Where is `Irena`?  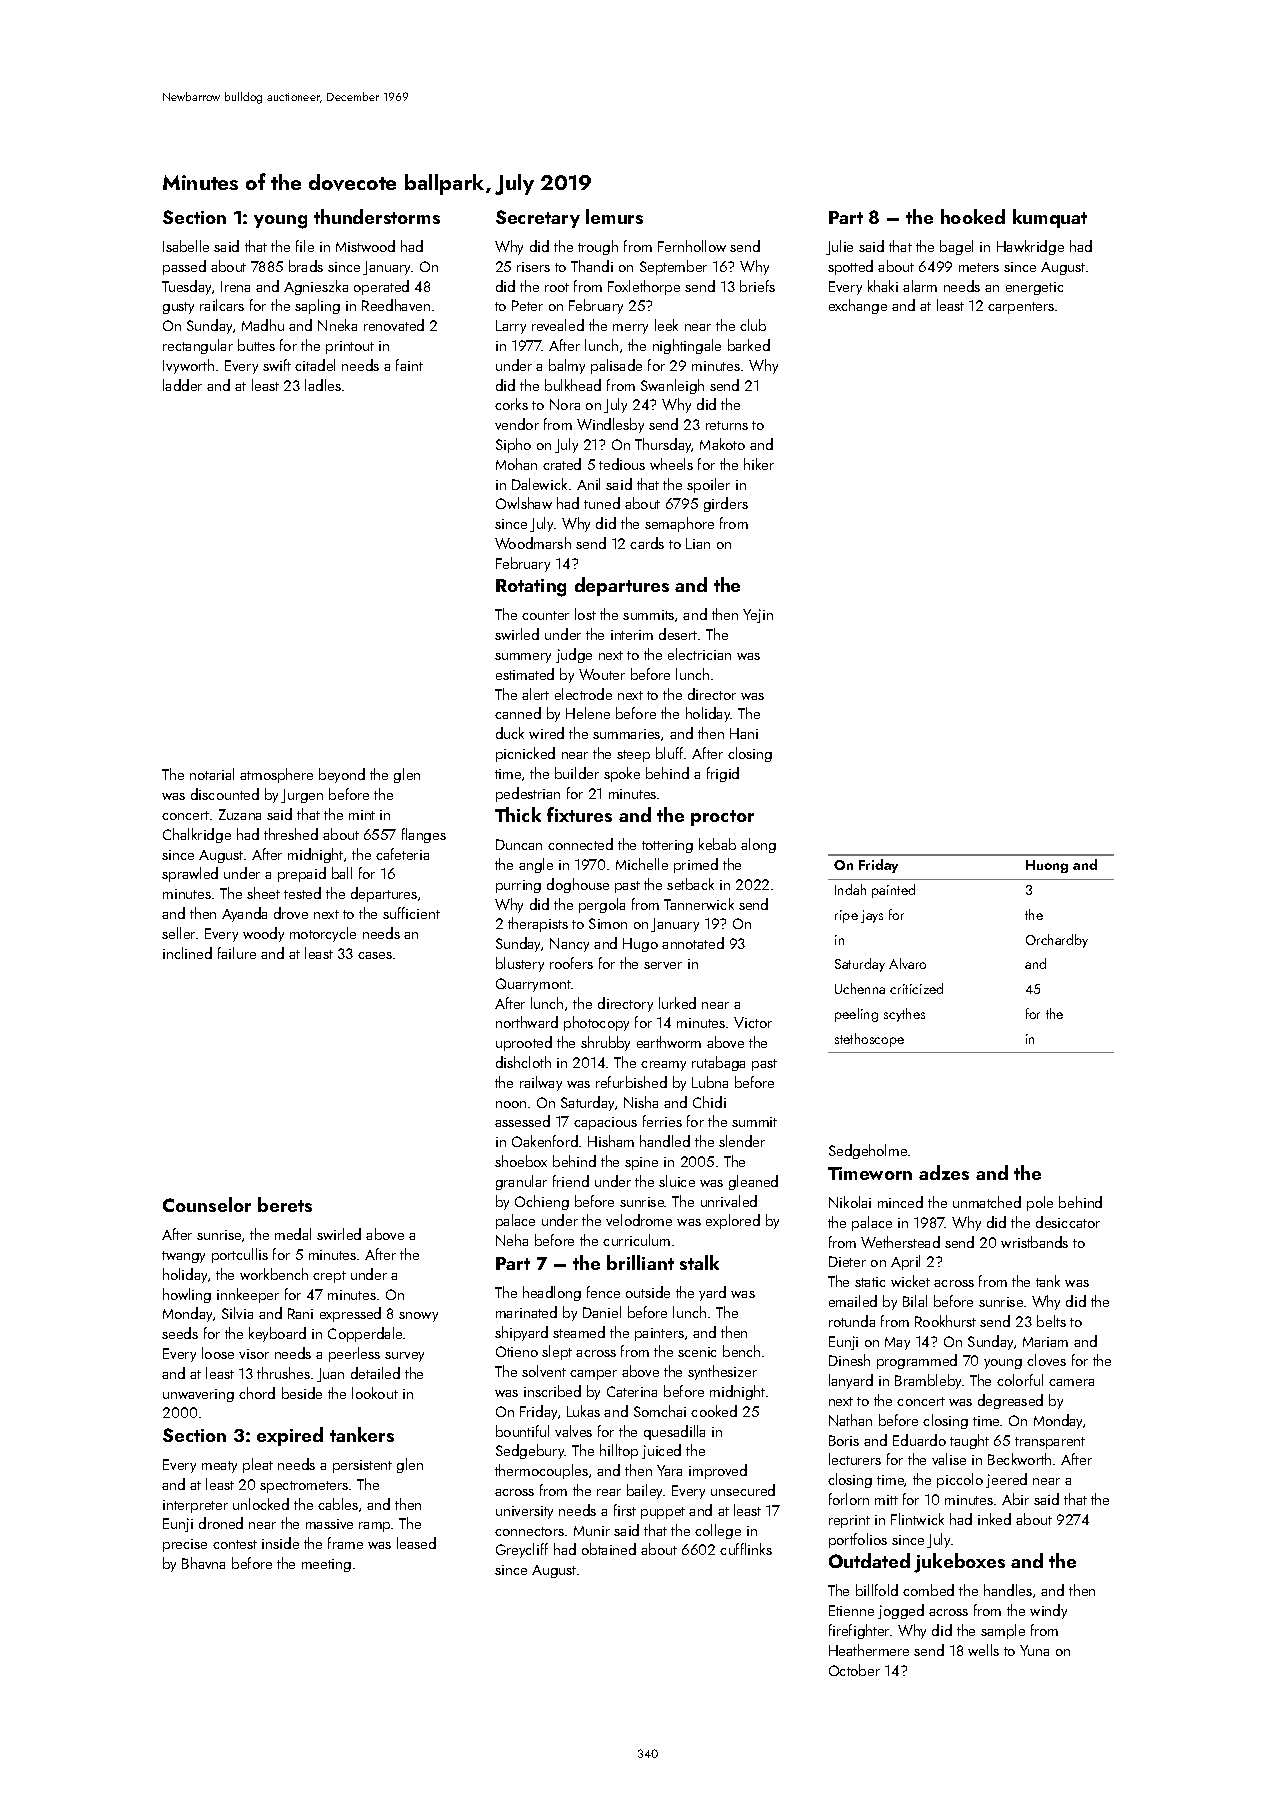
Irena is located at coordinates (235, 286).
